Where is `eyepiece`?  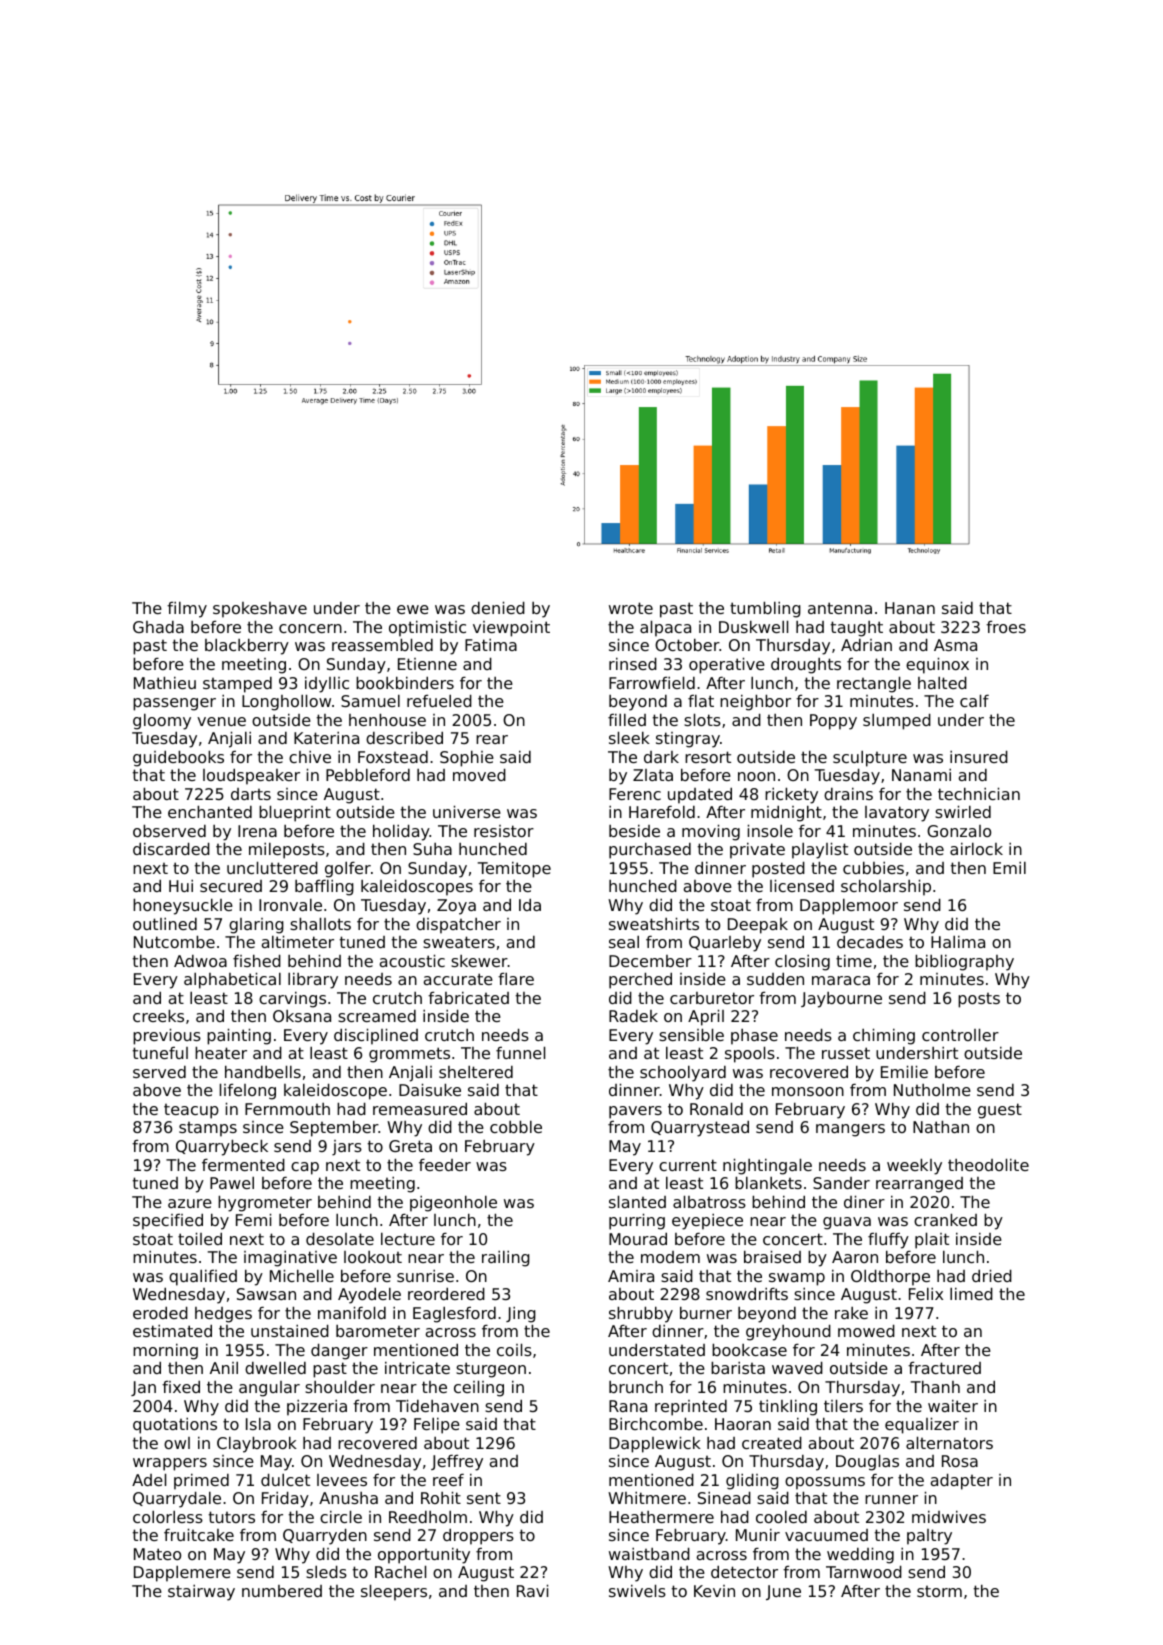
eyepiece is located at coordinates (707, 1222).
